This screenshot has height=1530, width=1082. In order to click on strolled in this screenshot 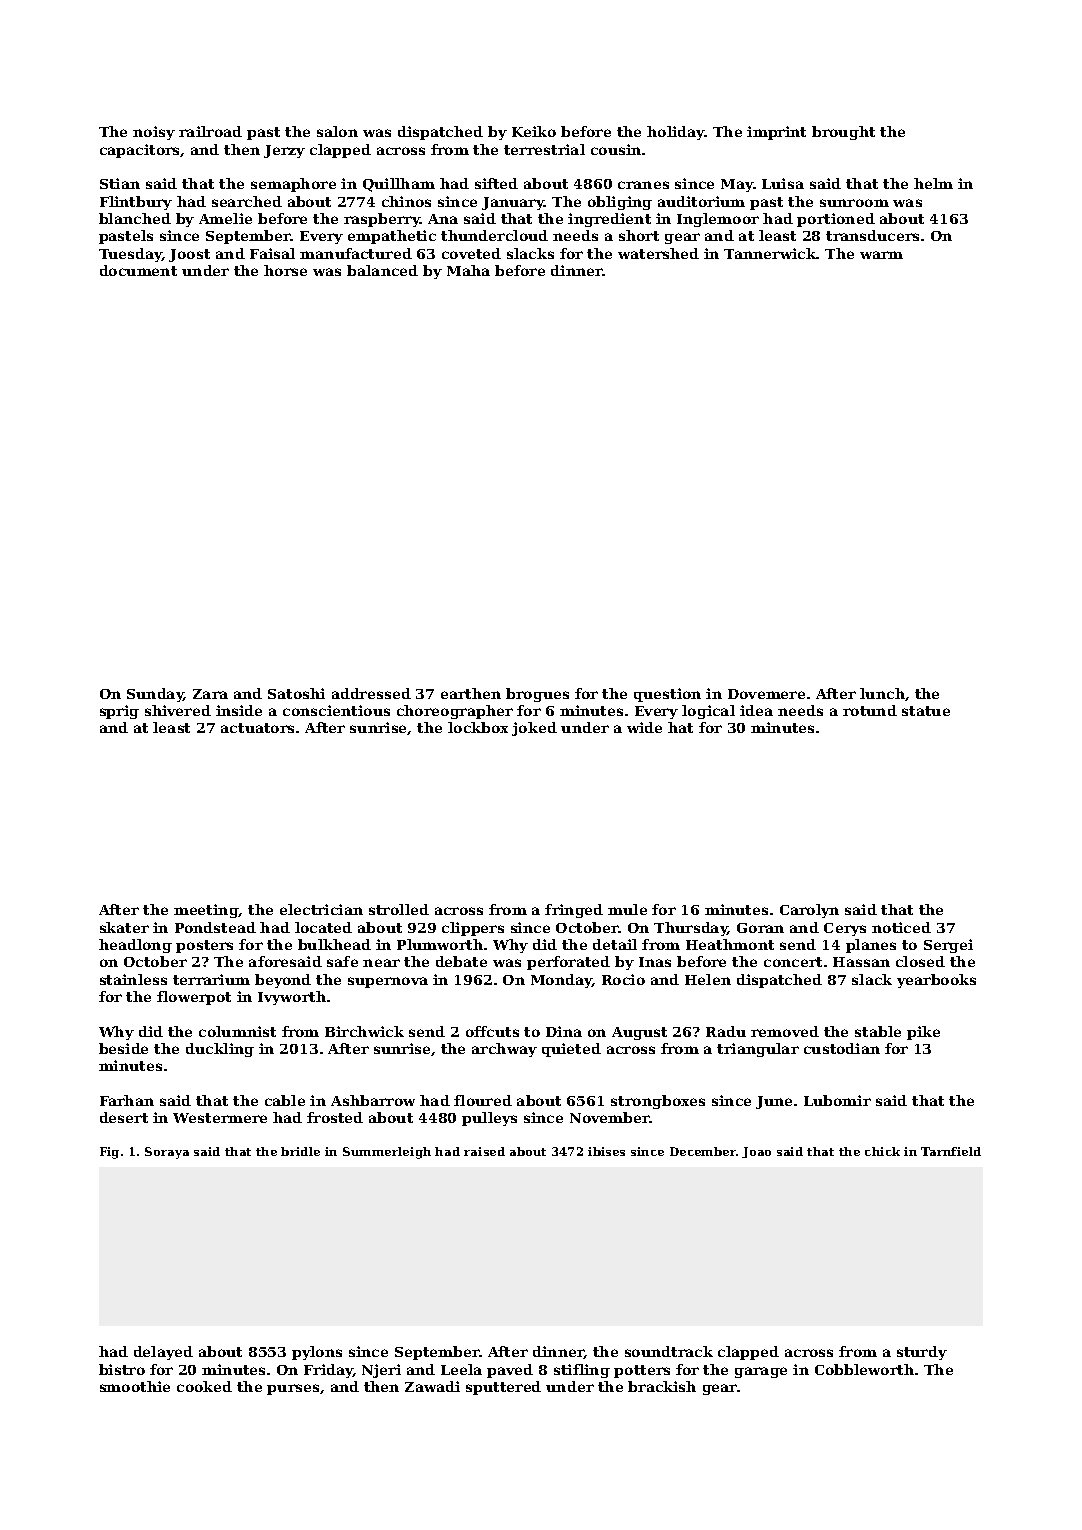, I will do `click(399, 909)`.
